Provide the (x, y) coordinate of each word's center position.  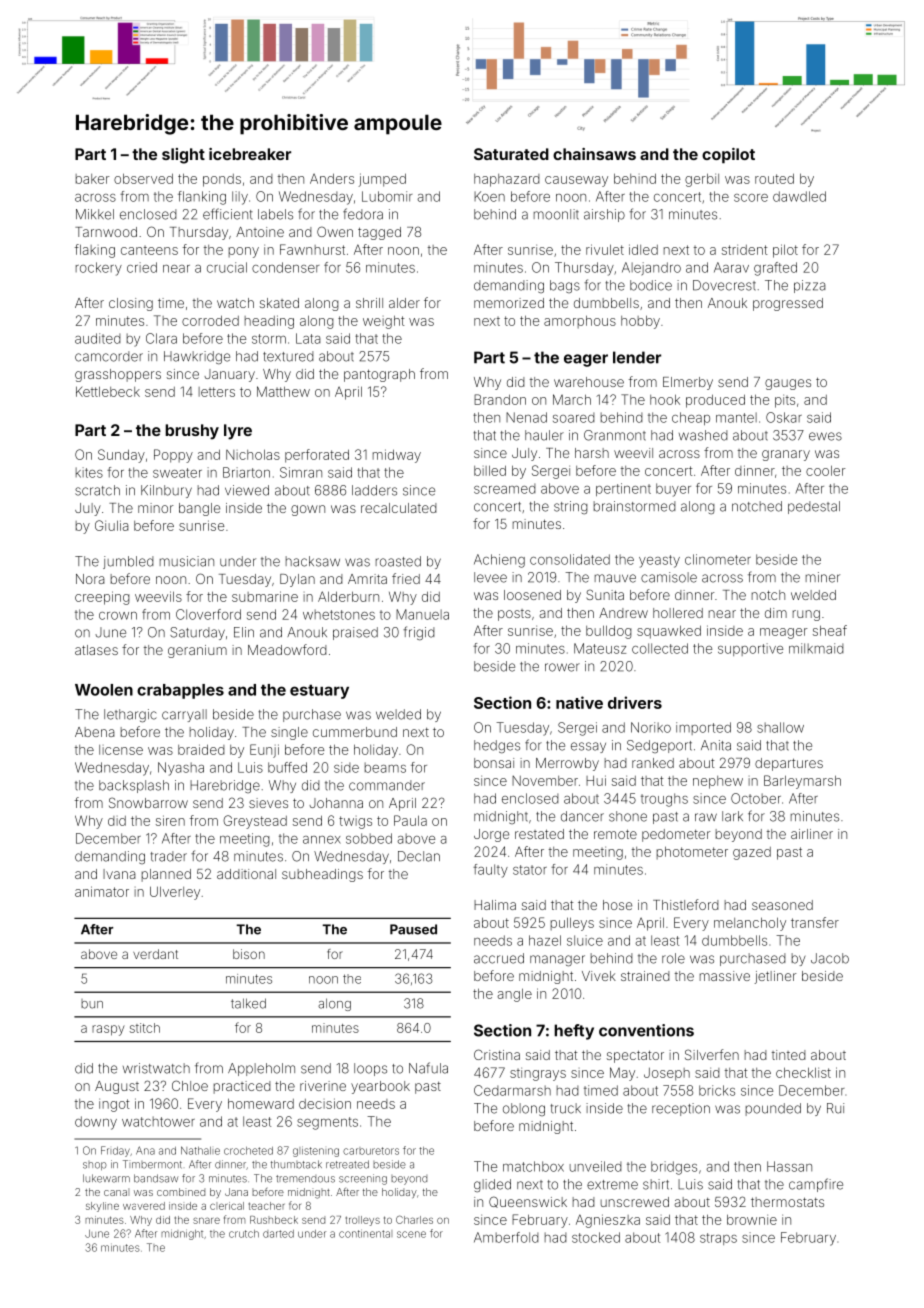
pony (244, 252)
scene (411, 1234)
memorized (509, 303)
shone (628, 816)
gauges (788, 384)
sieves (268, 803)
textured (288, 356)
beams (385, 767)
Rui (835, 1108)
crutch (244, 1234)
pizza (810, 286)
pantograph (379, 375)
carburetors (371, 1151)
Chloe (190, 1085)
